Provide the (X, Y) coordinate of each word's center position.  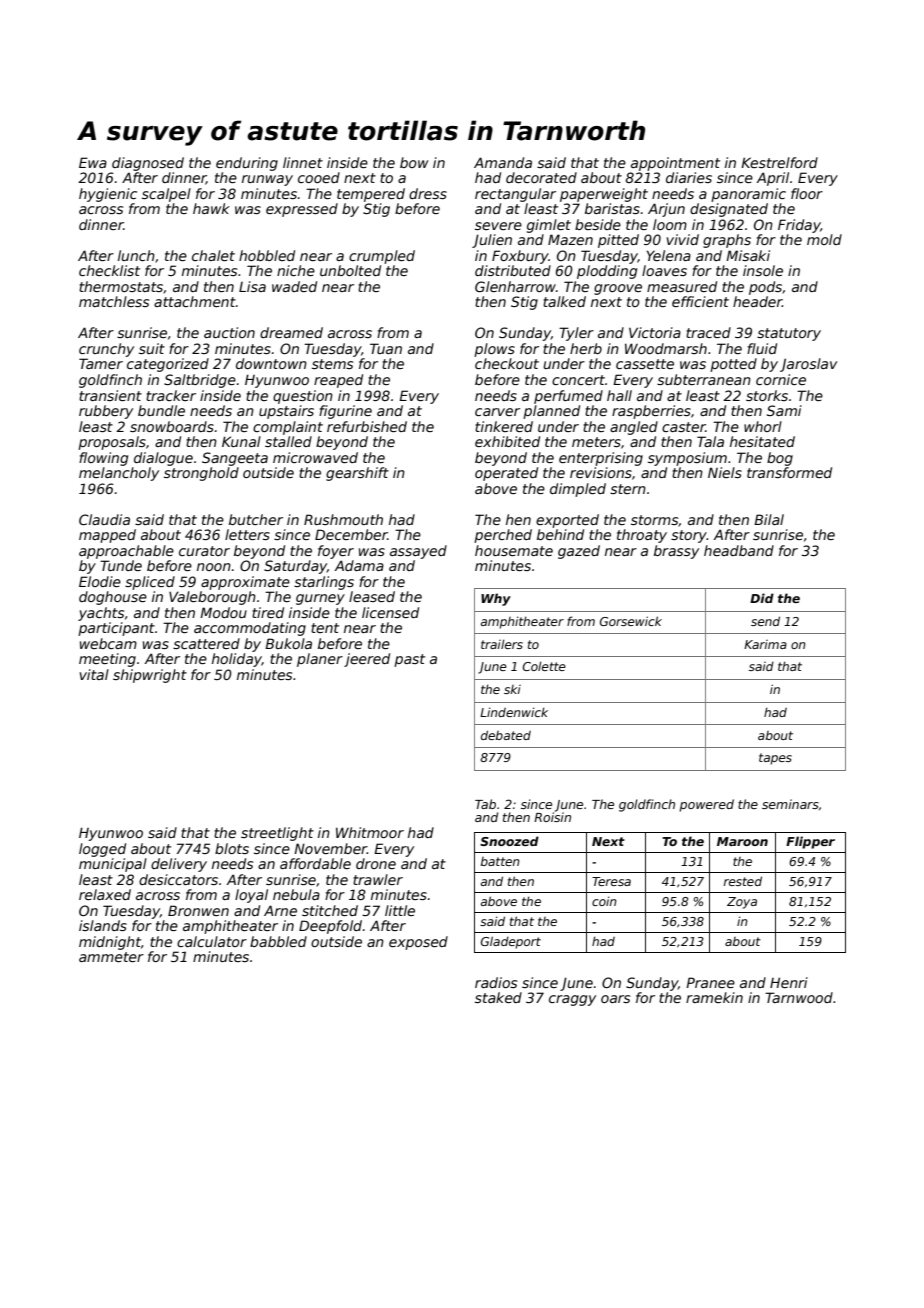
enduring (247, 164)
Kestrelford (779, 162)
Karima (765, 644)
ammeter (111, 957)
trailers (502, 644)
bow (414, 162)
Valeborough (212, 598)
